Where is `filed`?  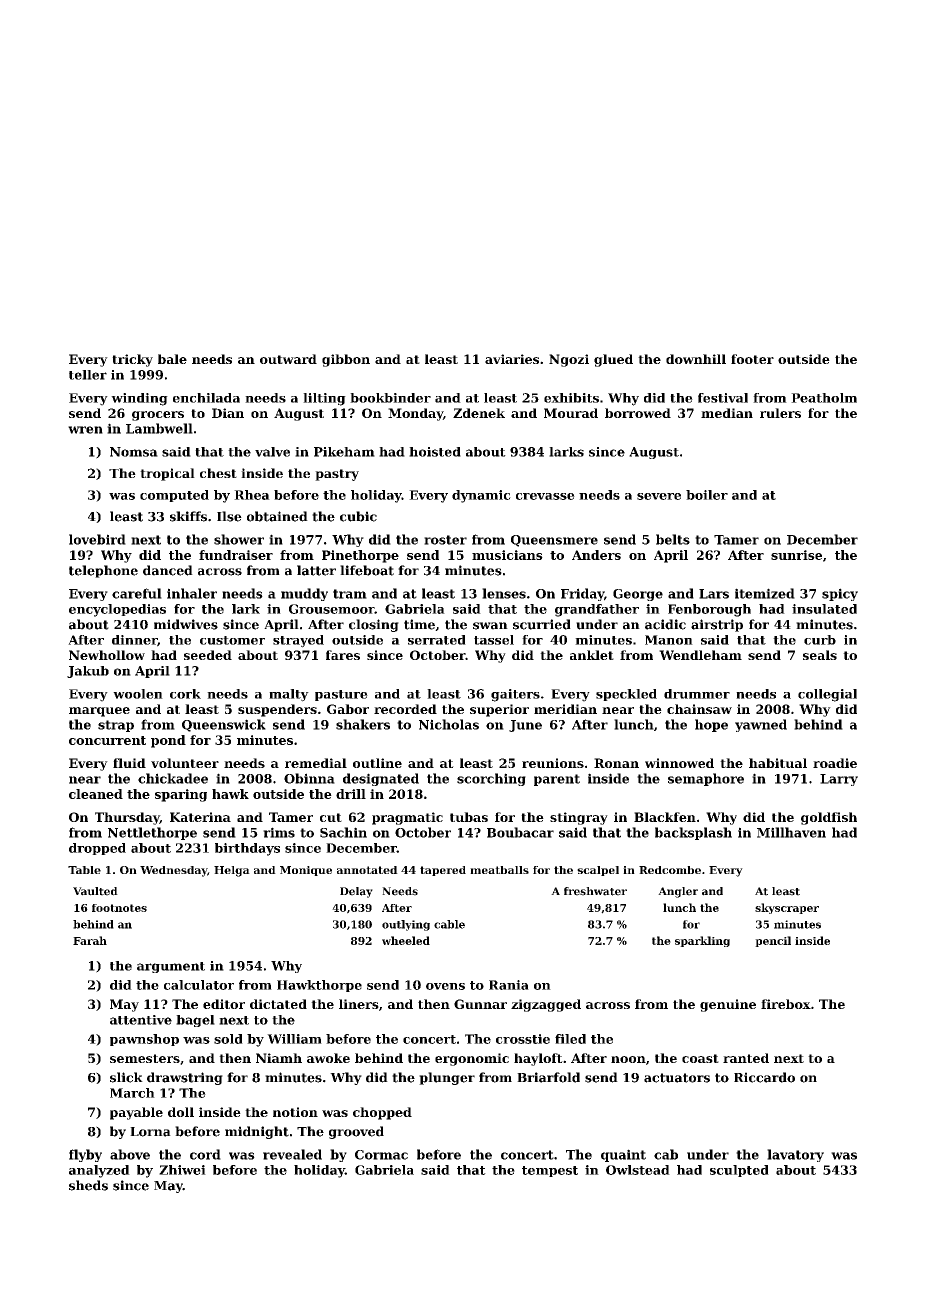 filed is located at coordinates (570, 1039).
